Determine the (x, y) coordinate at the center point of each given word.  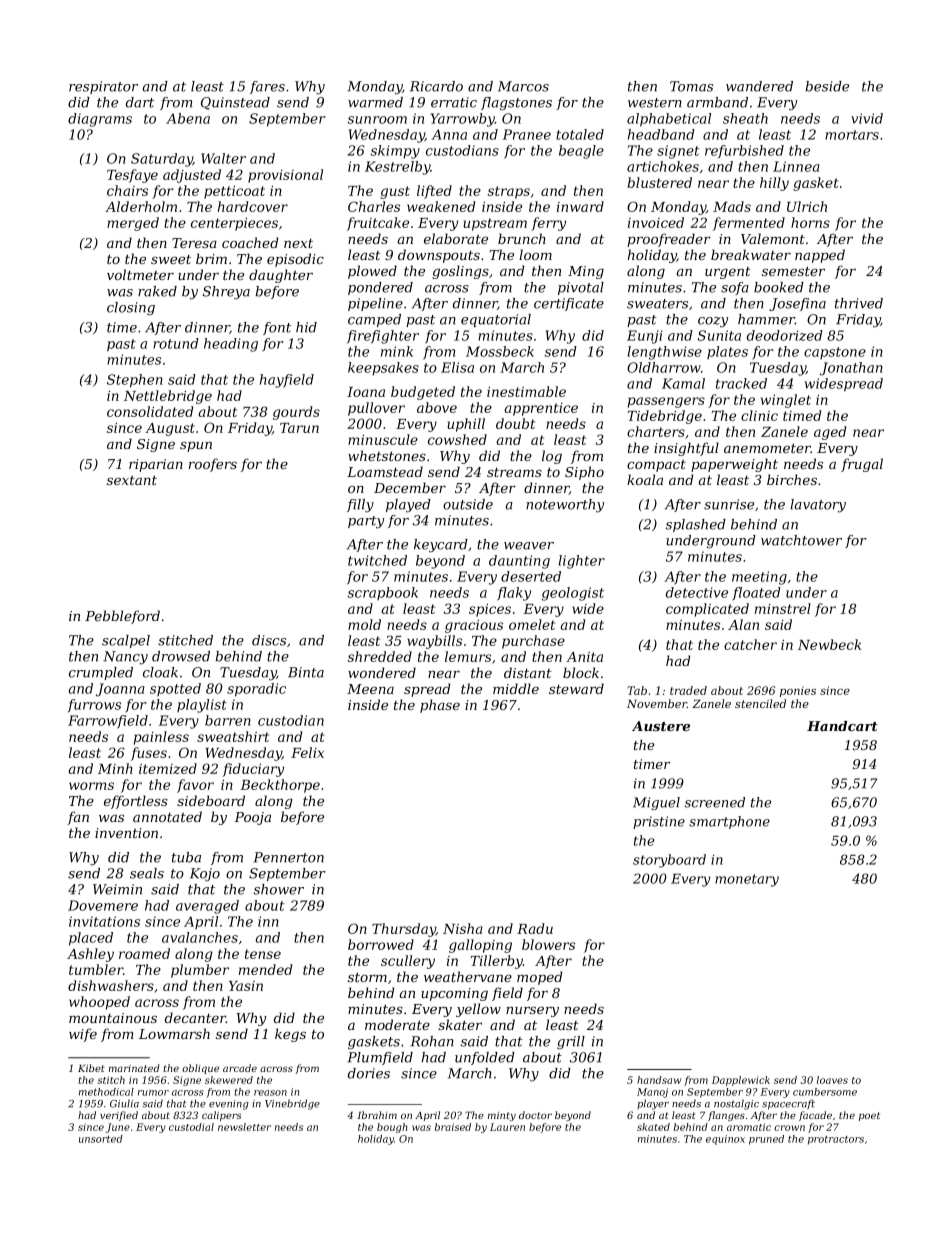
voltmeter (140, 274)
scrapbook (383, 593)
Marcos (523, 86)
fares (267, 87)
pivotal (581, 288)
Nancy (125, 658)
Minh (115, 768)
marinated (134, 1068)
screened (714, 802)
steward (576, 688)
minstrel (783, 608)
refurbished (744, 151)
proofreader (669, 240)
